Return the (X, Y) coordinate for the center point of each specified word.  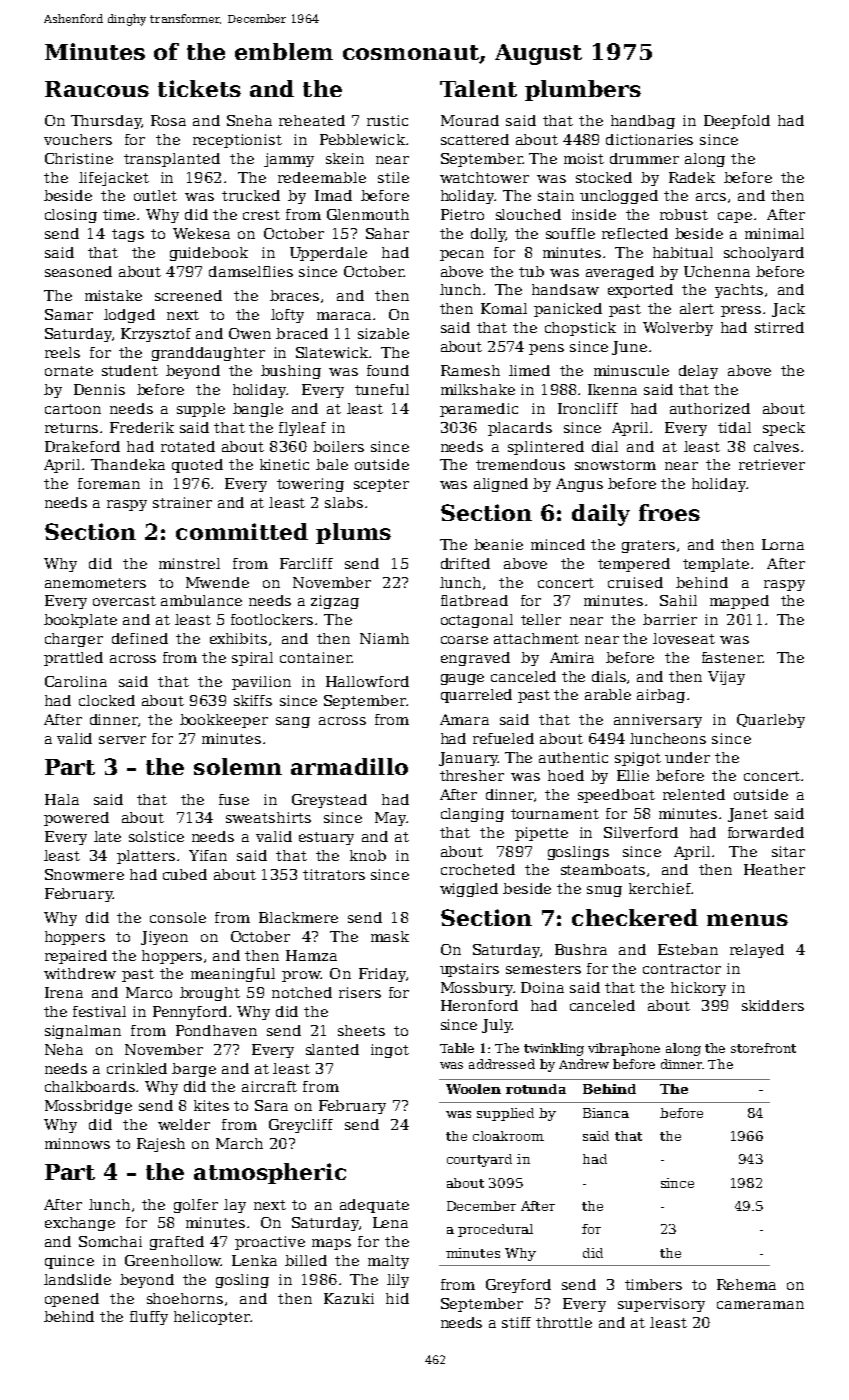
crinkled (137, 1068)
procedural (495, 1230)
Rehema (746, 1284)
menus (747, 920)
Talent (478, 88)
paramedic (479, 410)
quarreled (476, 696)
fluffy (149, 1318)
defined (140, 638)
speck (784, 429)
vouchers (78, 139)
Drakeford (82, 446)
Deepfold (737, 122)
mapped (739, 602)
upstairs (469, 970)
